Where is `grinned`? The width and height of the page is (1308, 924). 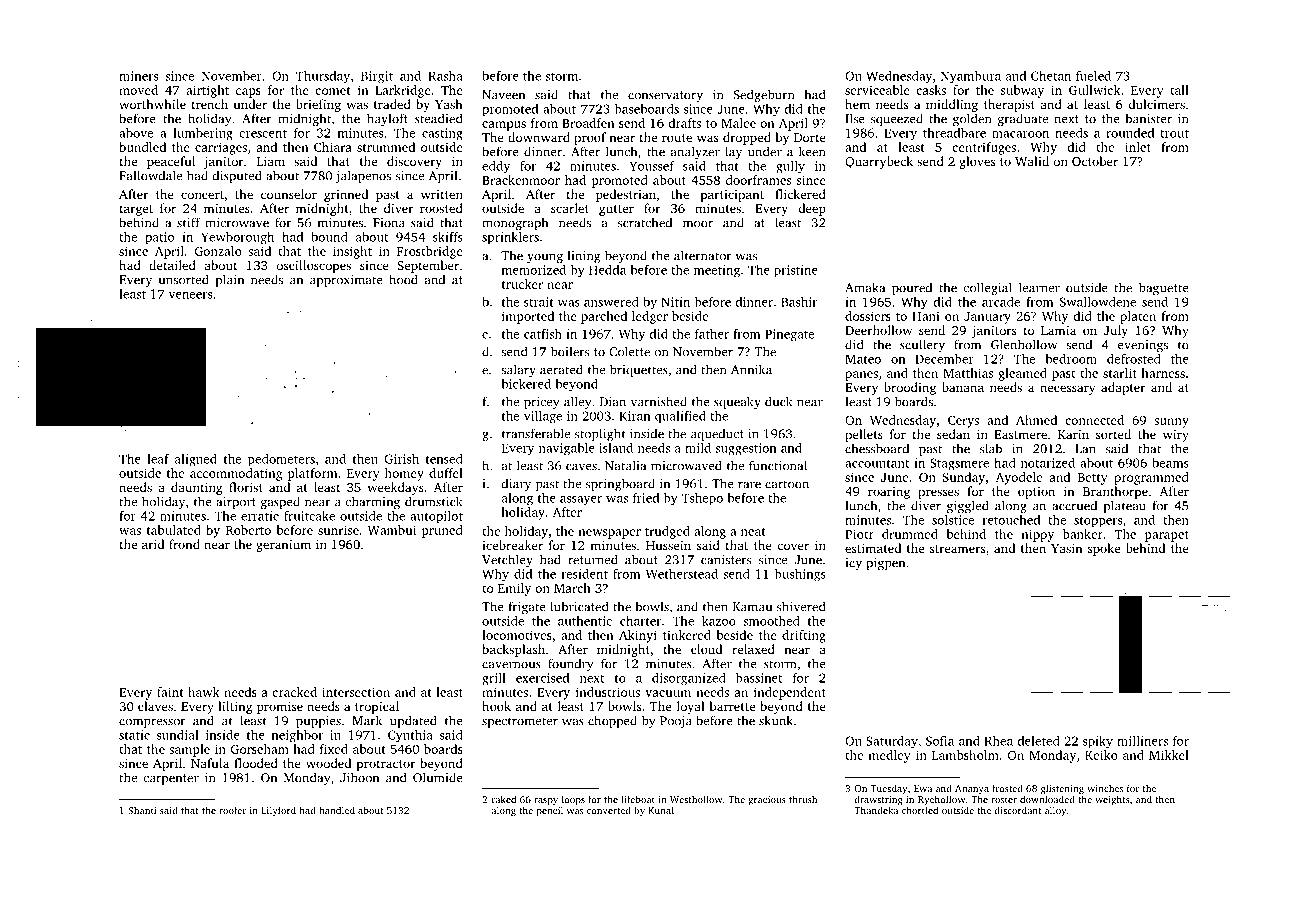
grinned is located at coordinates (346, 195).
